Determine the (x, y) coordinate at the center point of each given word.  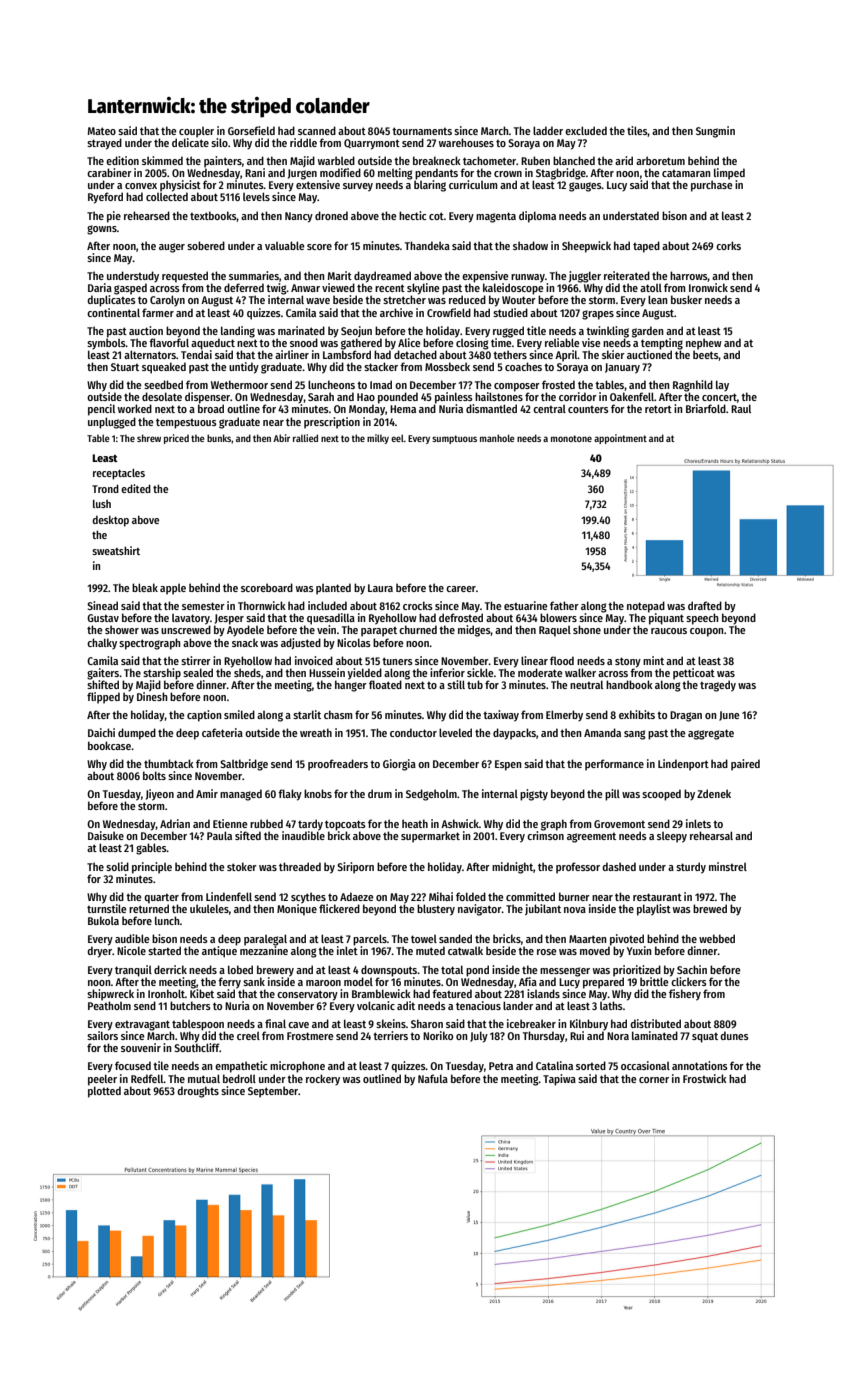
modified (340, 172)
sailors (102, 1035)
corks (728, 245)
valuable (285, 245)
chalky (102, 644)
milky (378, 439)
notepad (646, 607)
